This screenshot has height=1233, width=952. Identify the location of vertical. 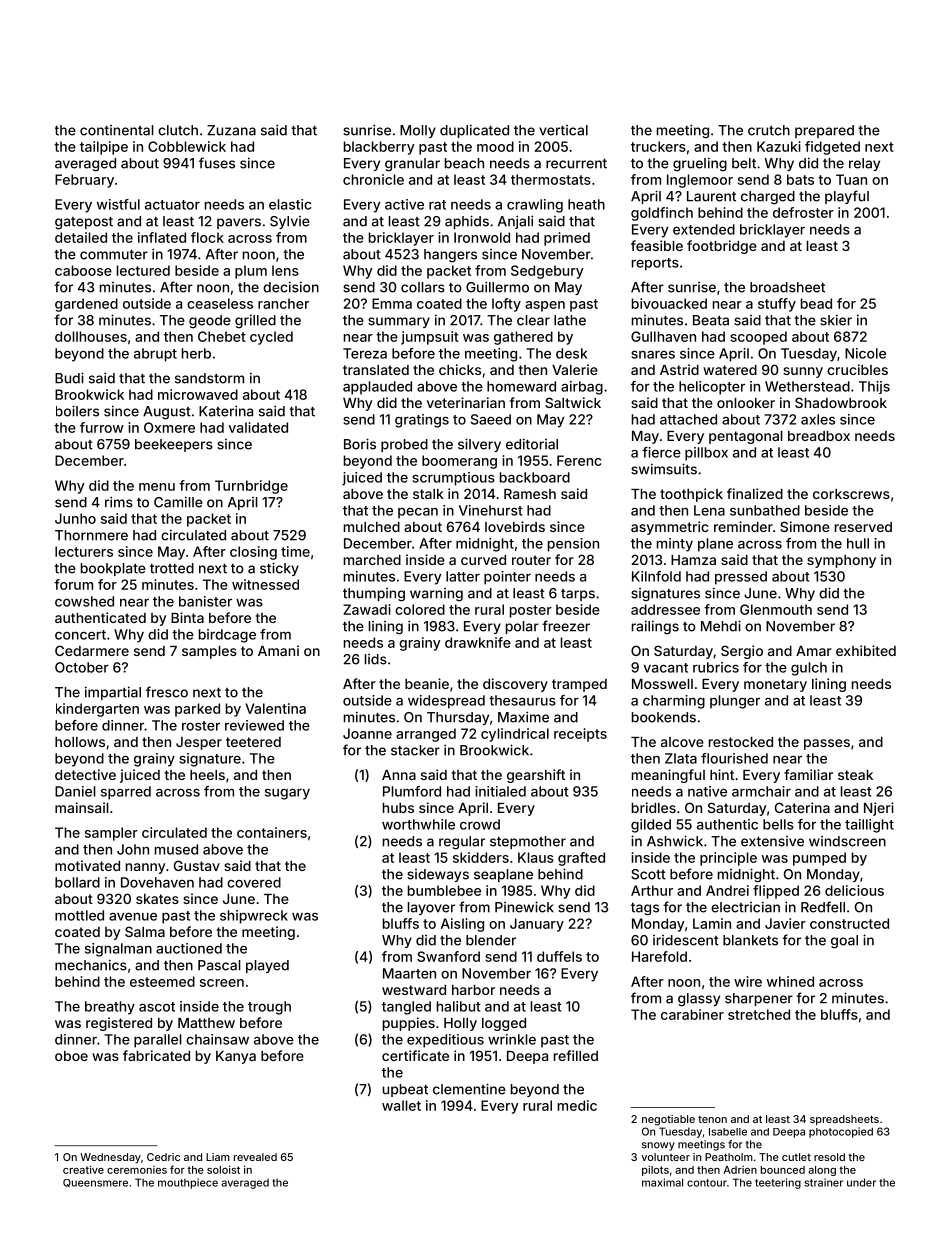
(563, 130).
